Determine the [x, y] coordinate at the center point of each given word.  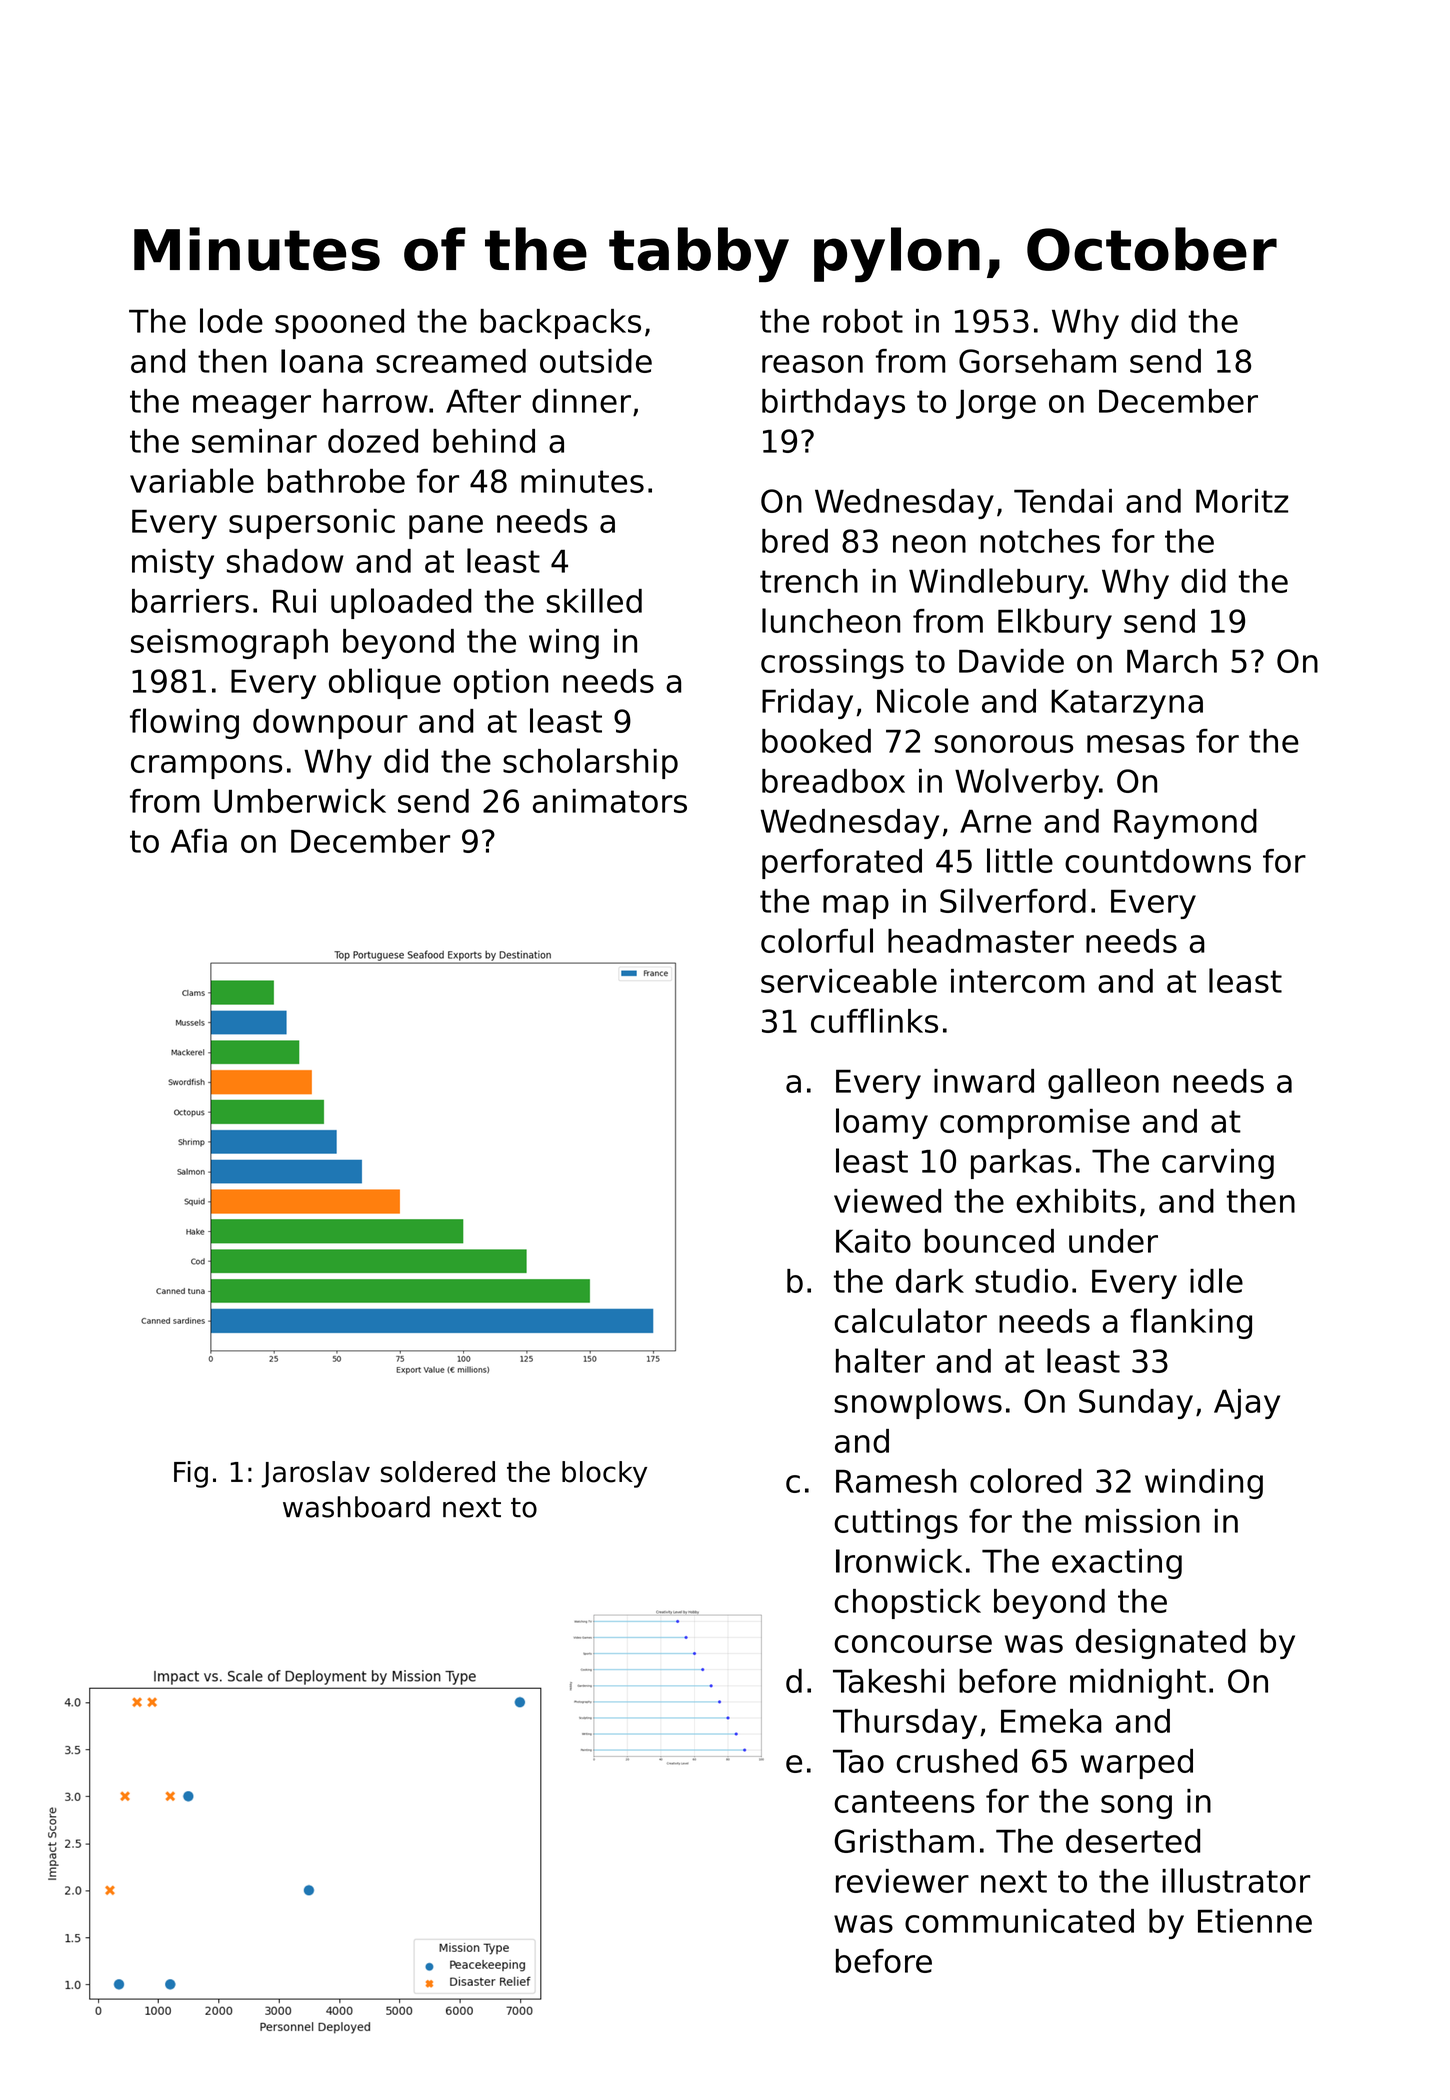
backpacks [561, 324]
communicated [1019, 1921]
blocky [604, 1474]
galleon [1103, 1083]
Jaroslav [315, 1474]
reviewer [902, 1881]
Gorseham [1037, 361]
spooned [339, 324]
